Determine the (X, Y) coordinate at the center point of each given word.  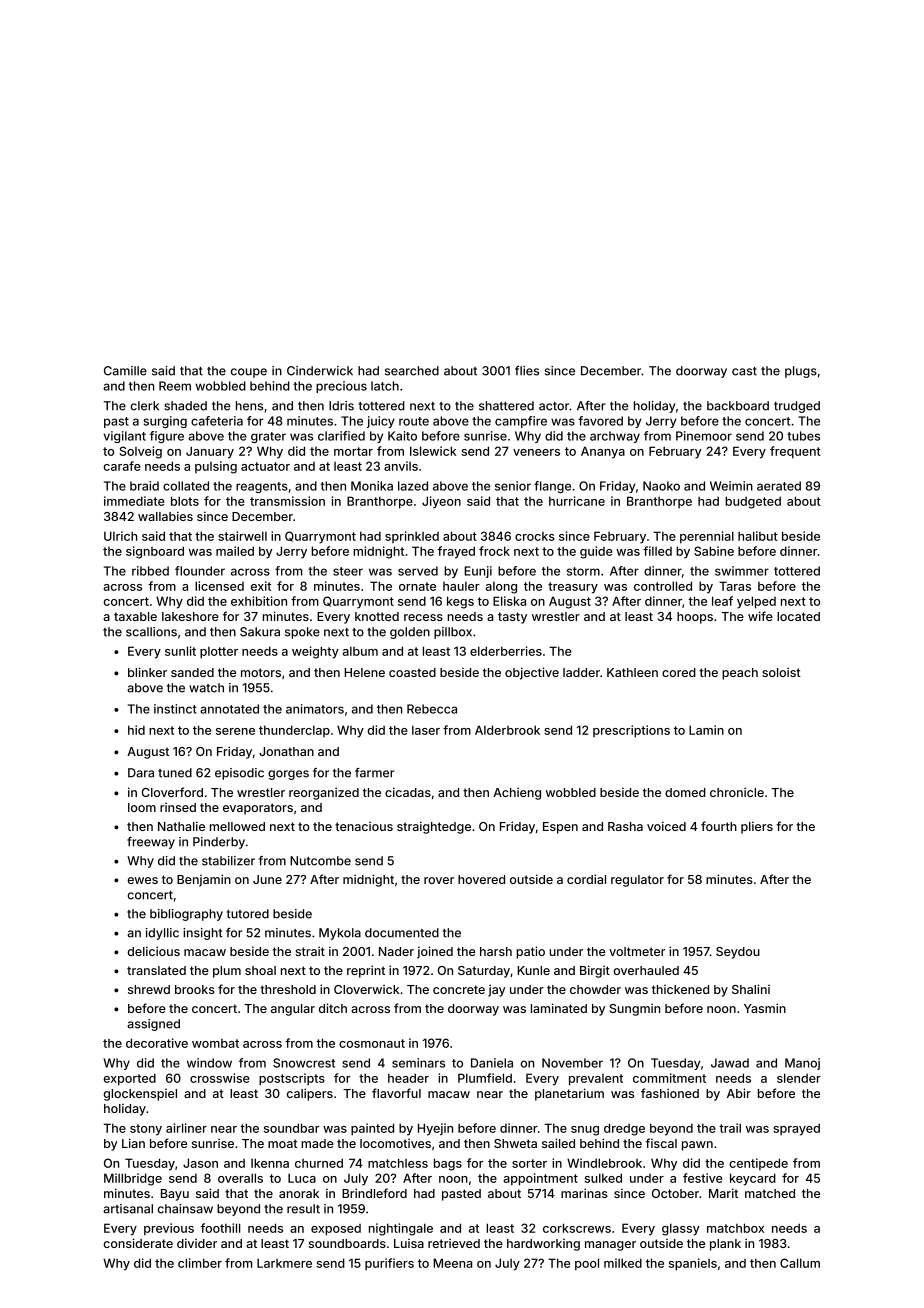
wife (760, 616)
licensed (219, 586)
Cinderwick (320, 371)
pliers (757, 827)
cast (744, 371)
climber (200, 1263)
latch (385, 386)
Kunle (533, 970)
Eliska (509, 601)
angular (293, 1010)
